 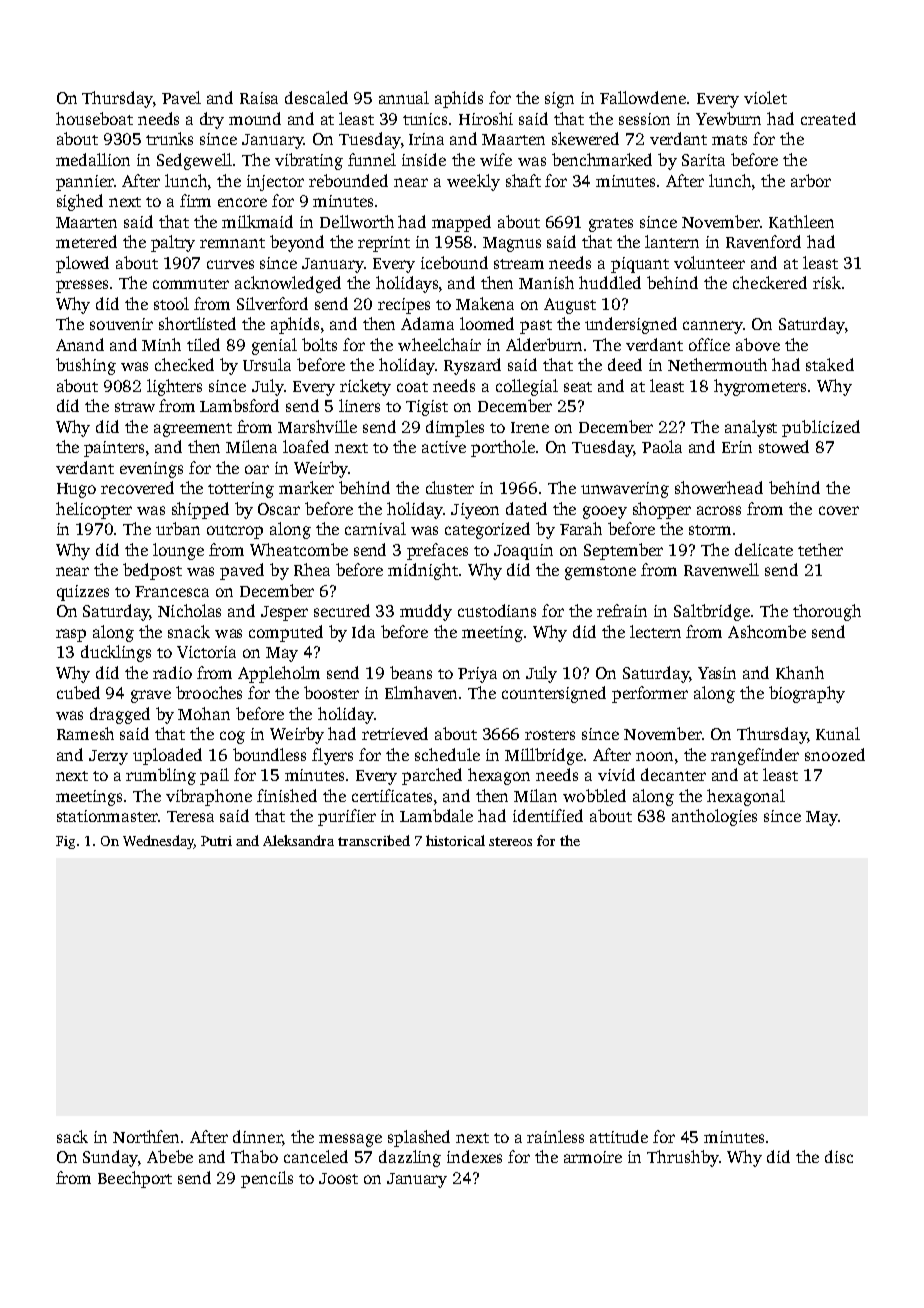 I want to click on splashed, so click(x=419, y=1138).
